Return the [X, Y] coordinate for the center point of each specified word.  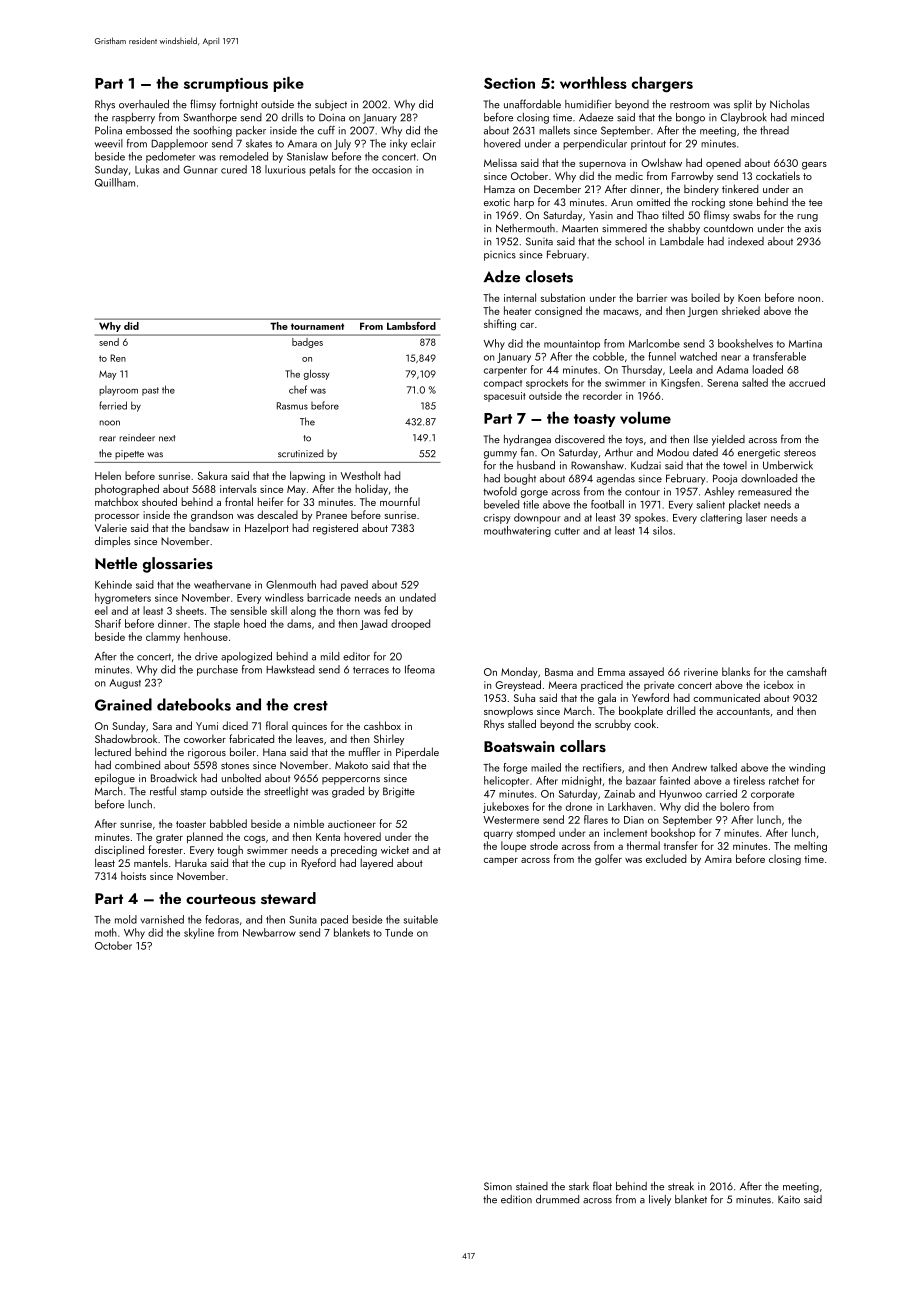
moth [106, 932]
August [125, 684]
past [150, 391]
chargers [662, 84]
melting [810, 847]
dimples [113, 542]
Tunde [399, 932]
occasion [392, 170]
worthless [593, 82]
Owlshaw [661, 162]
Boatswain [519, 746]
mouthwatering [517, 531]
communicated [726, 697]
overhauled [144, 104]
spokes [650, 518]
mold [126, 919]
